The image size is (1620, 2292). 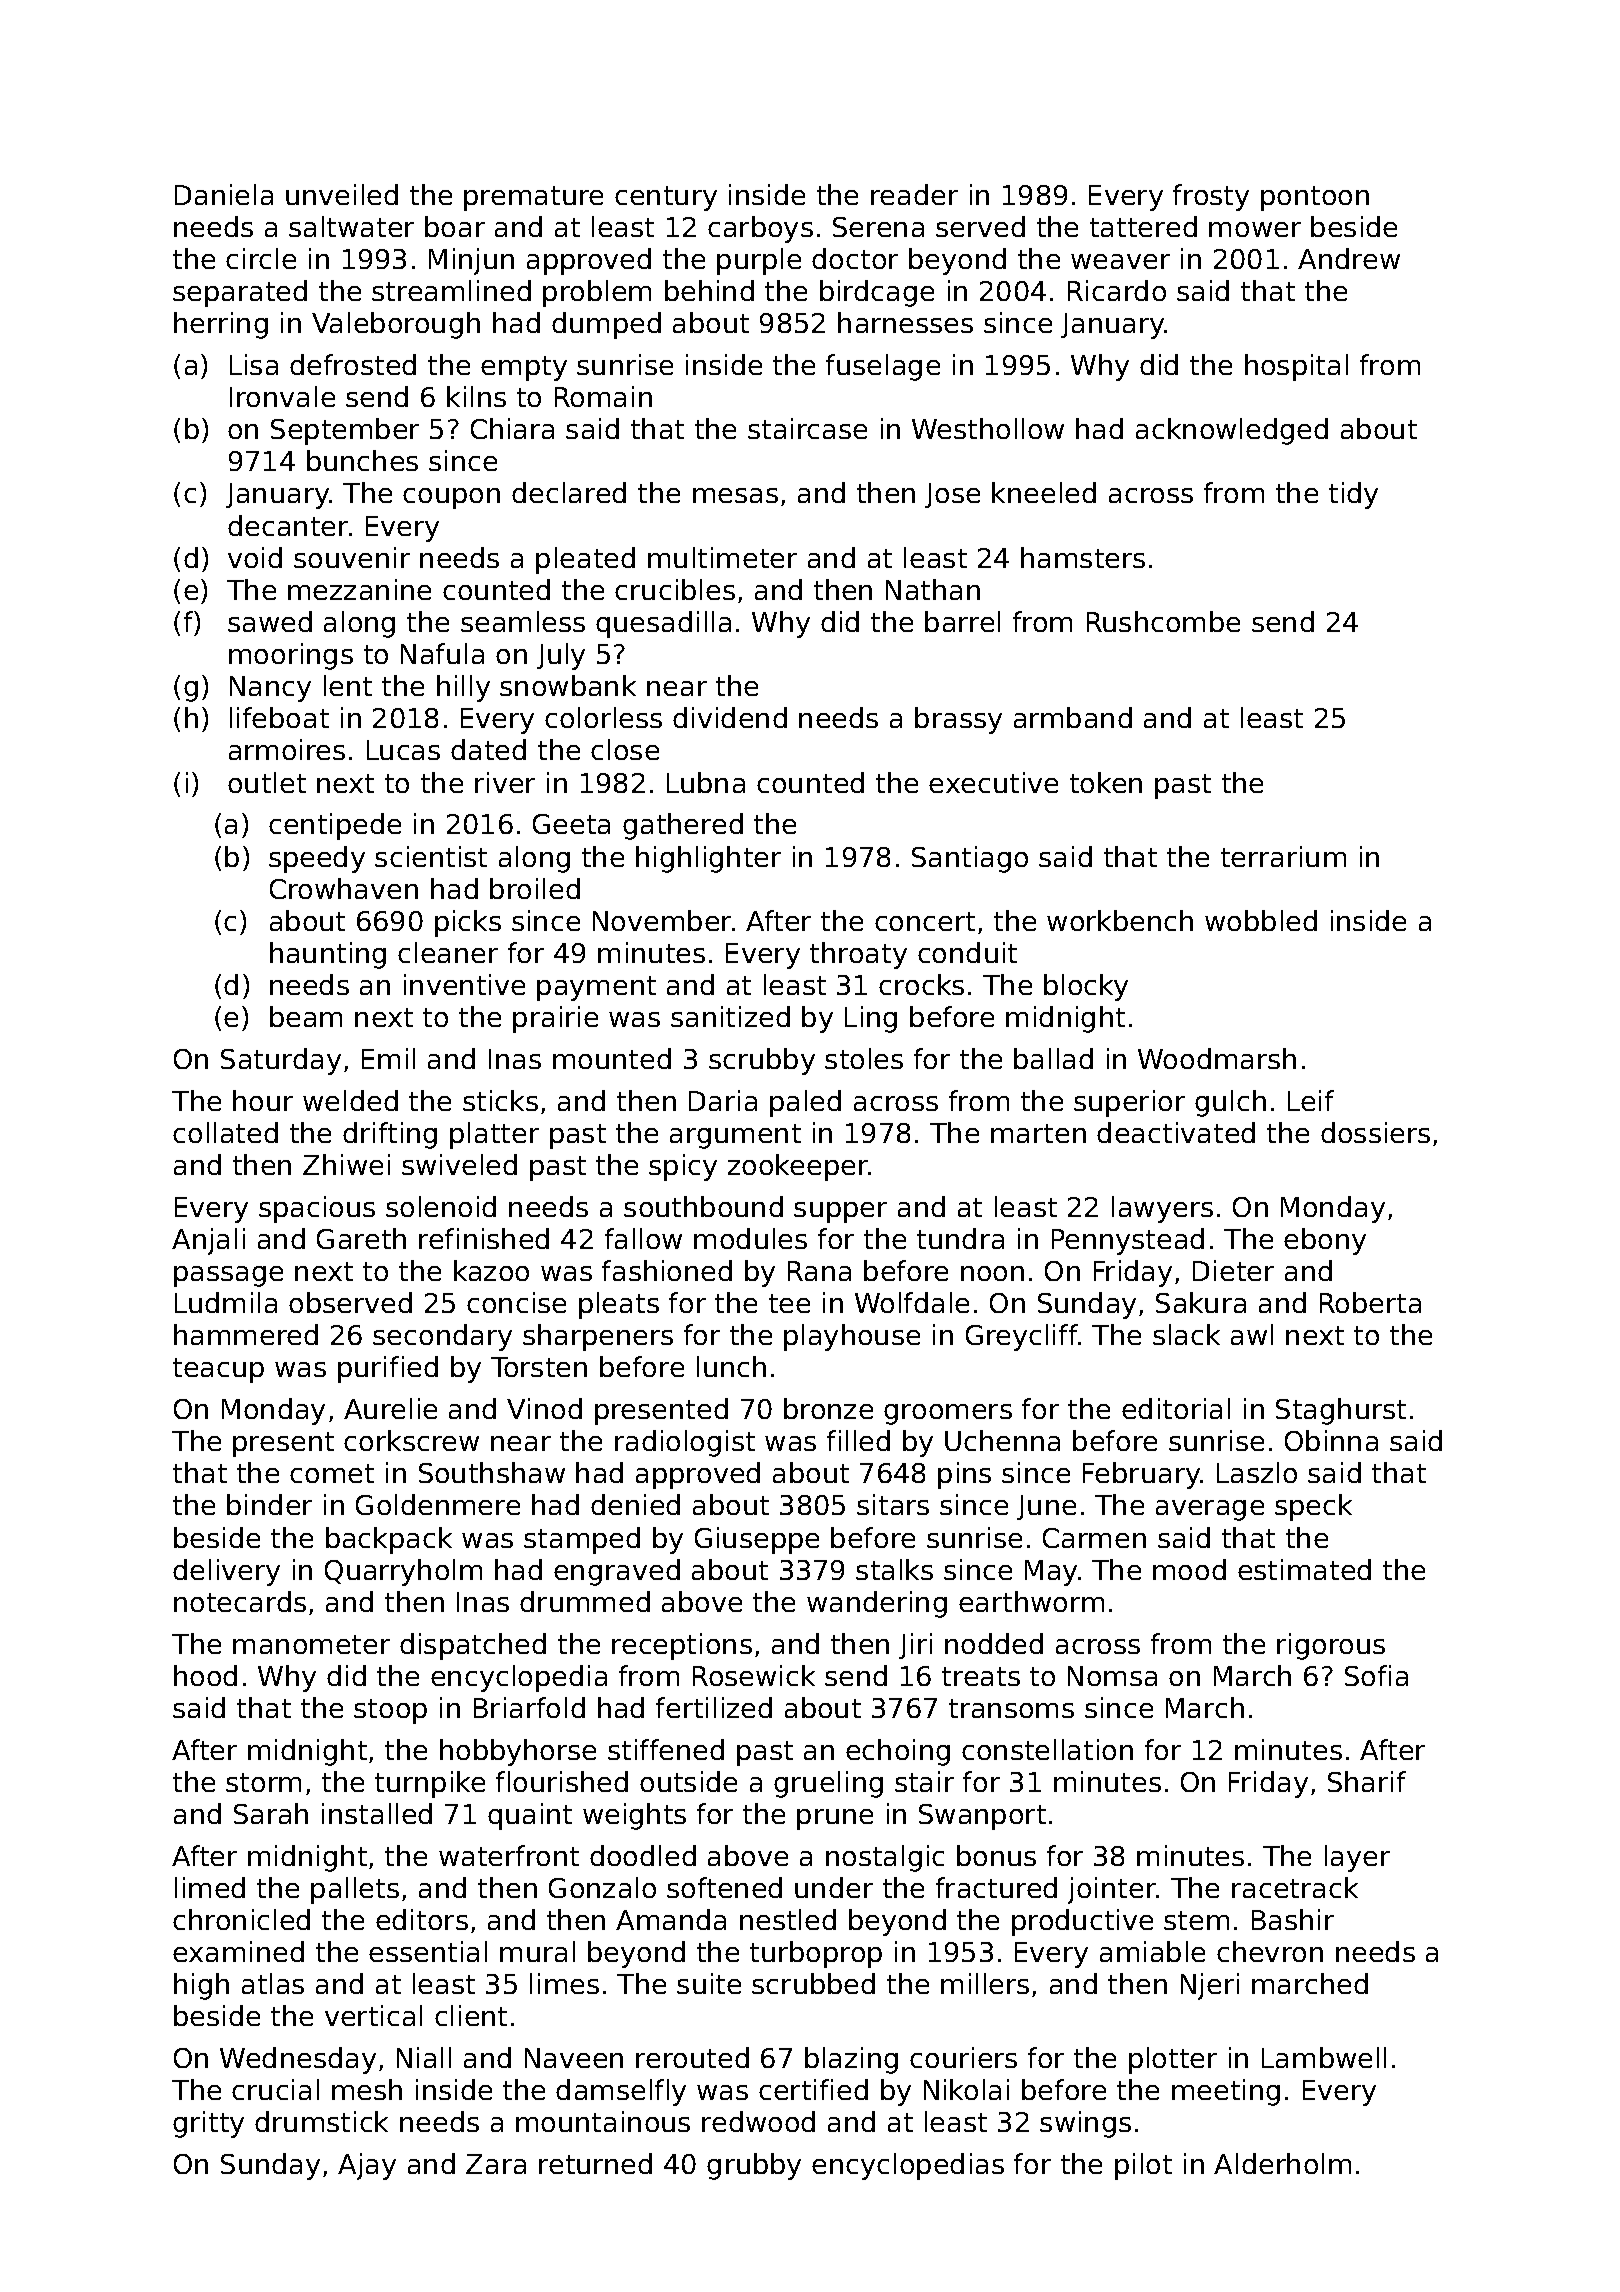 What do you see at coordinates (675, 589) in the document?
I see `crucibles` at bounding box center [675, 589].
